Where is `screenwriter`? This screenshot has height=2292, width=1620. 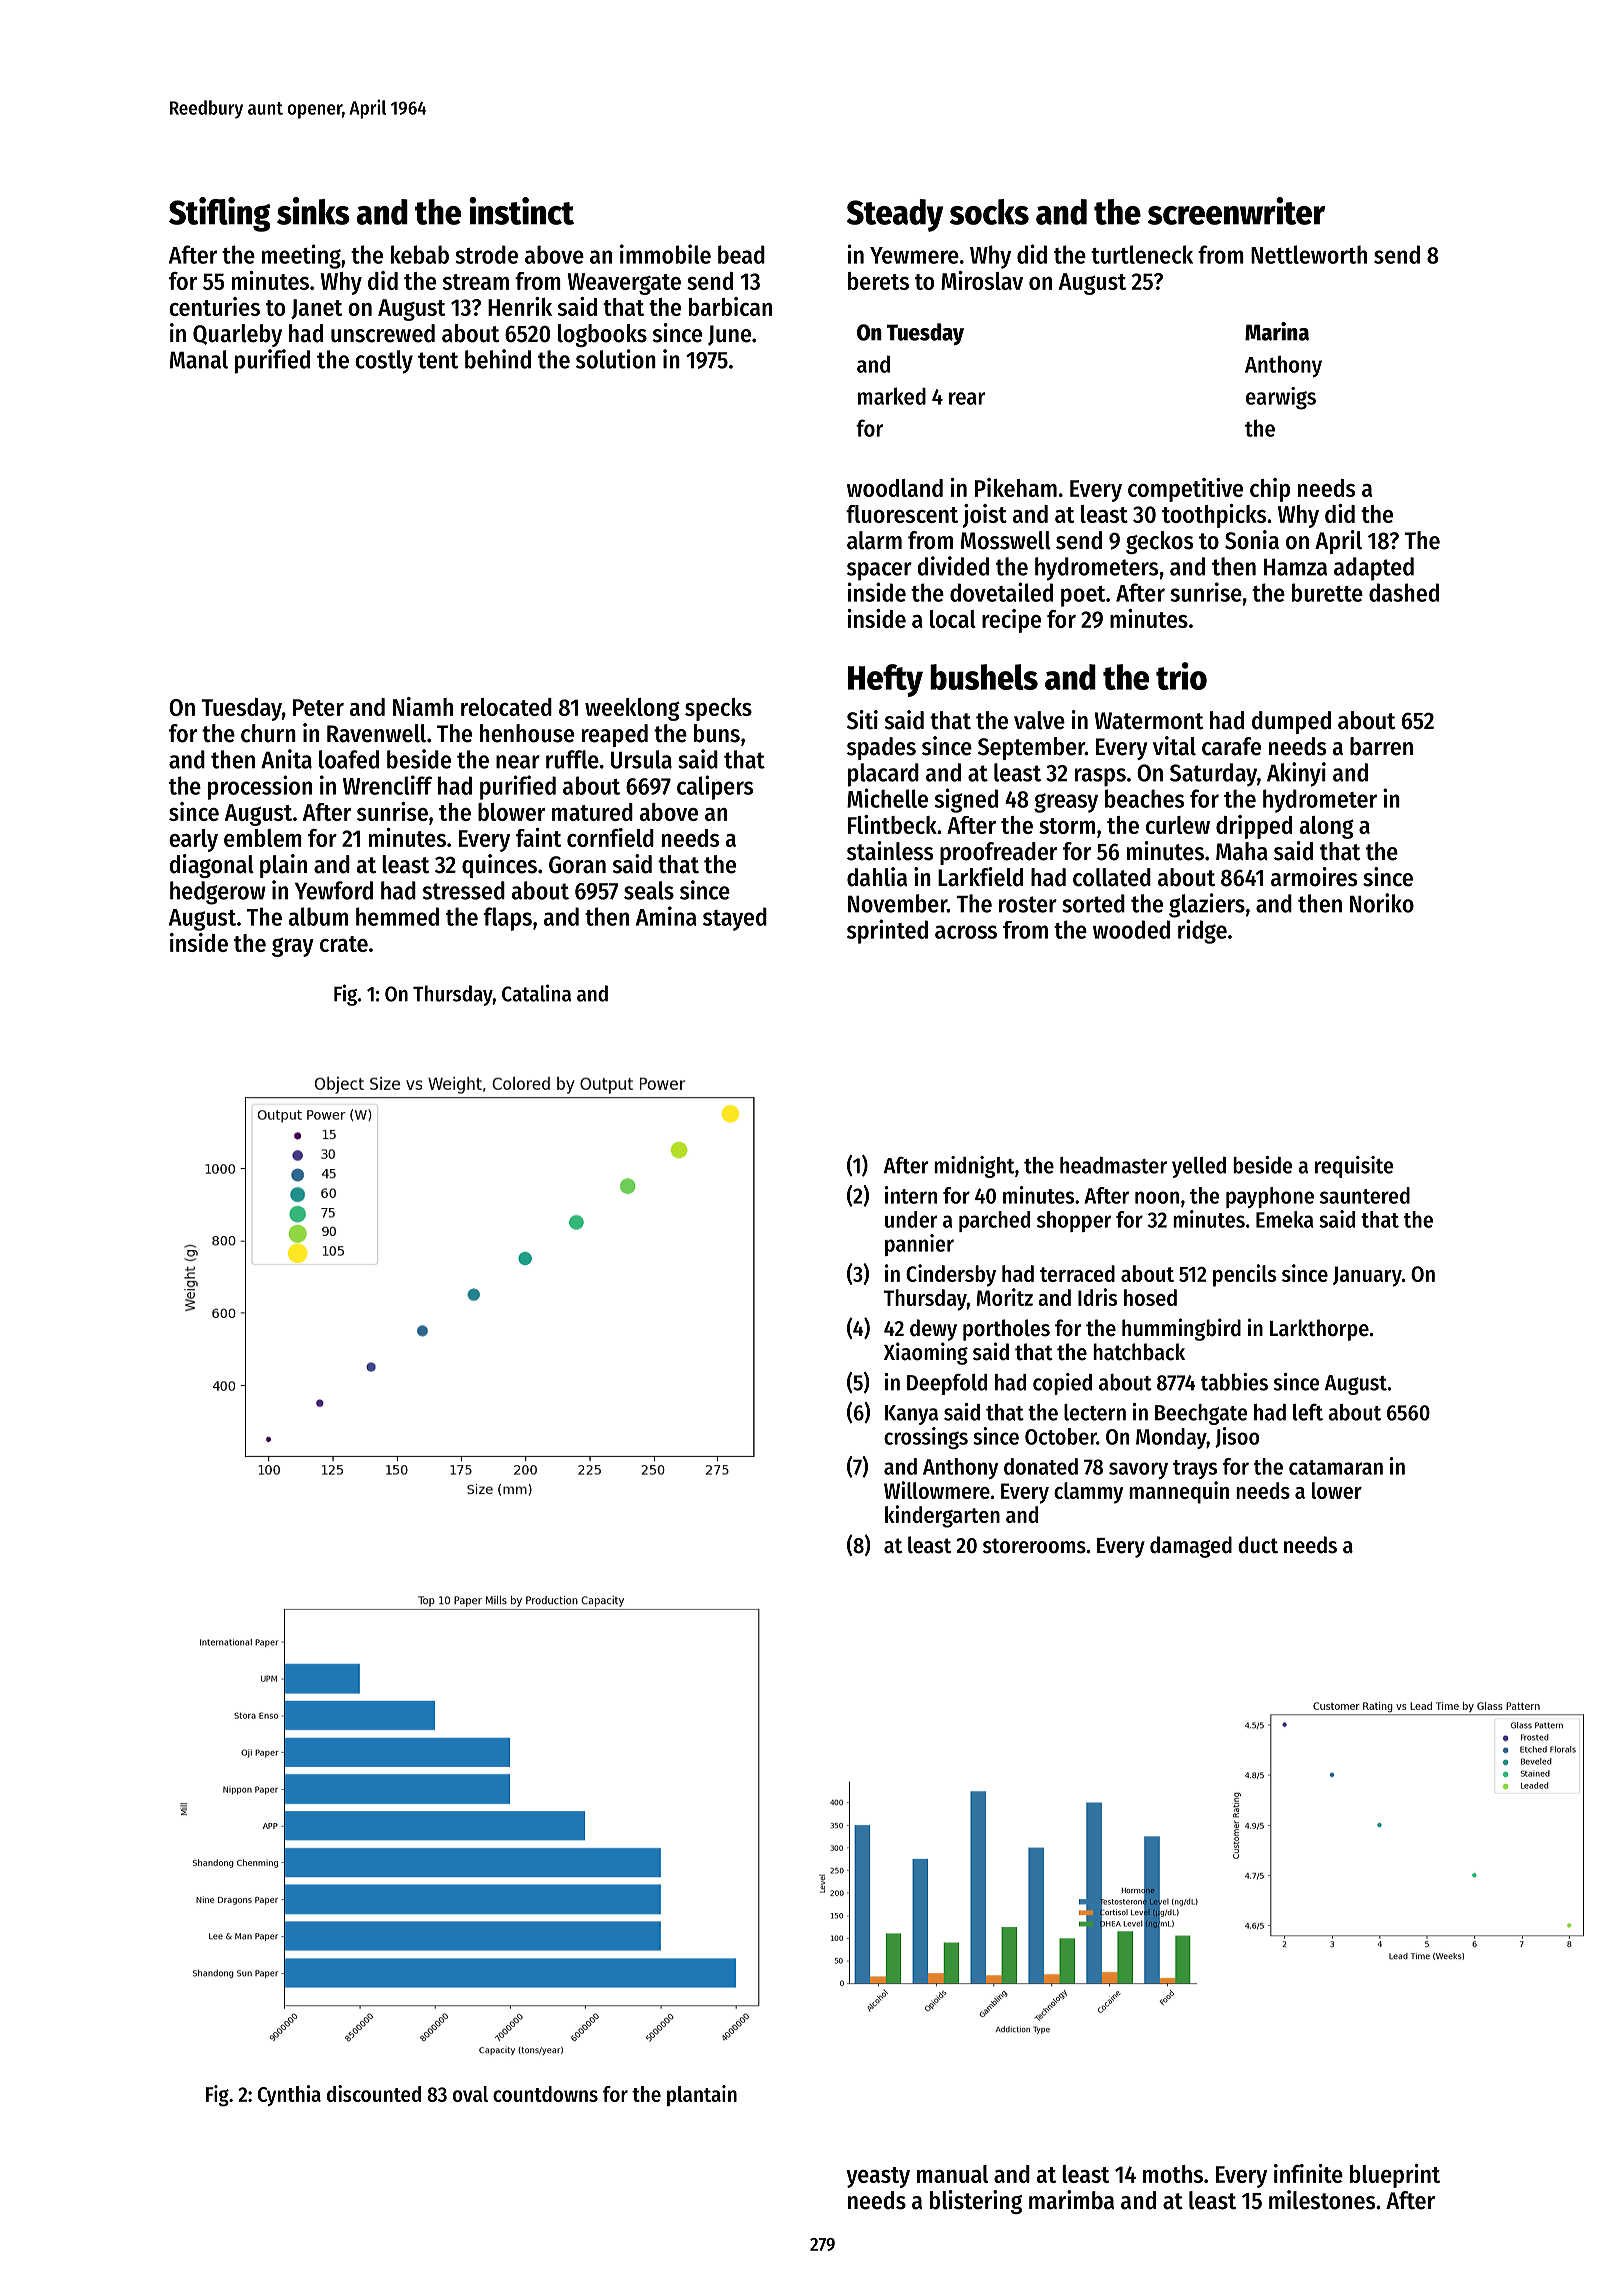
screenwriter is located at coordinates (1236, 211).
